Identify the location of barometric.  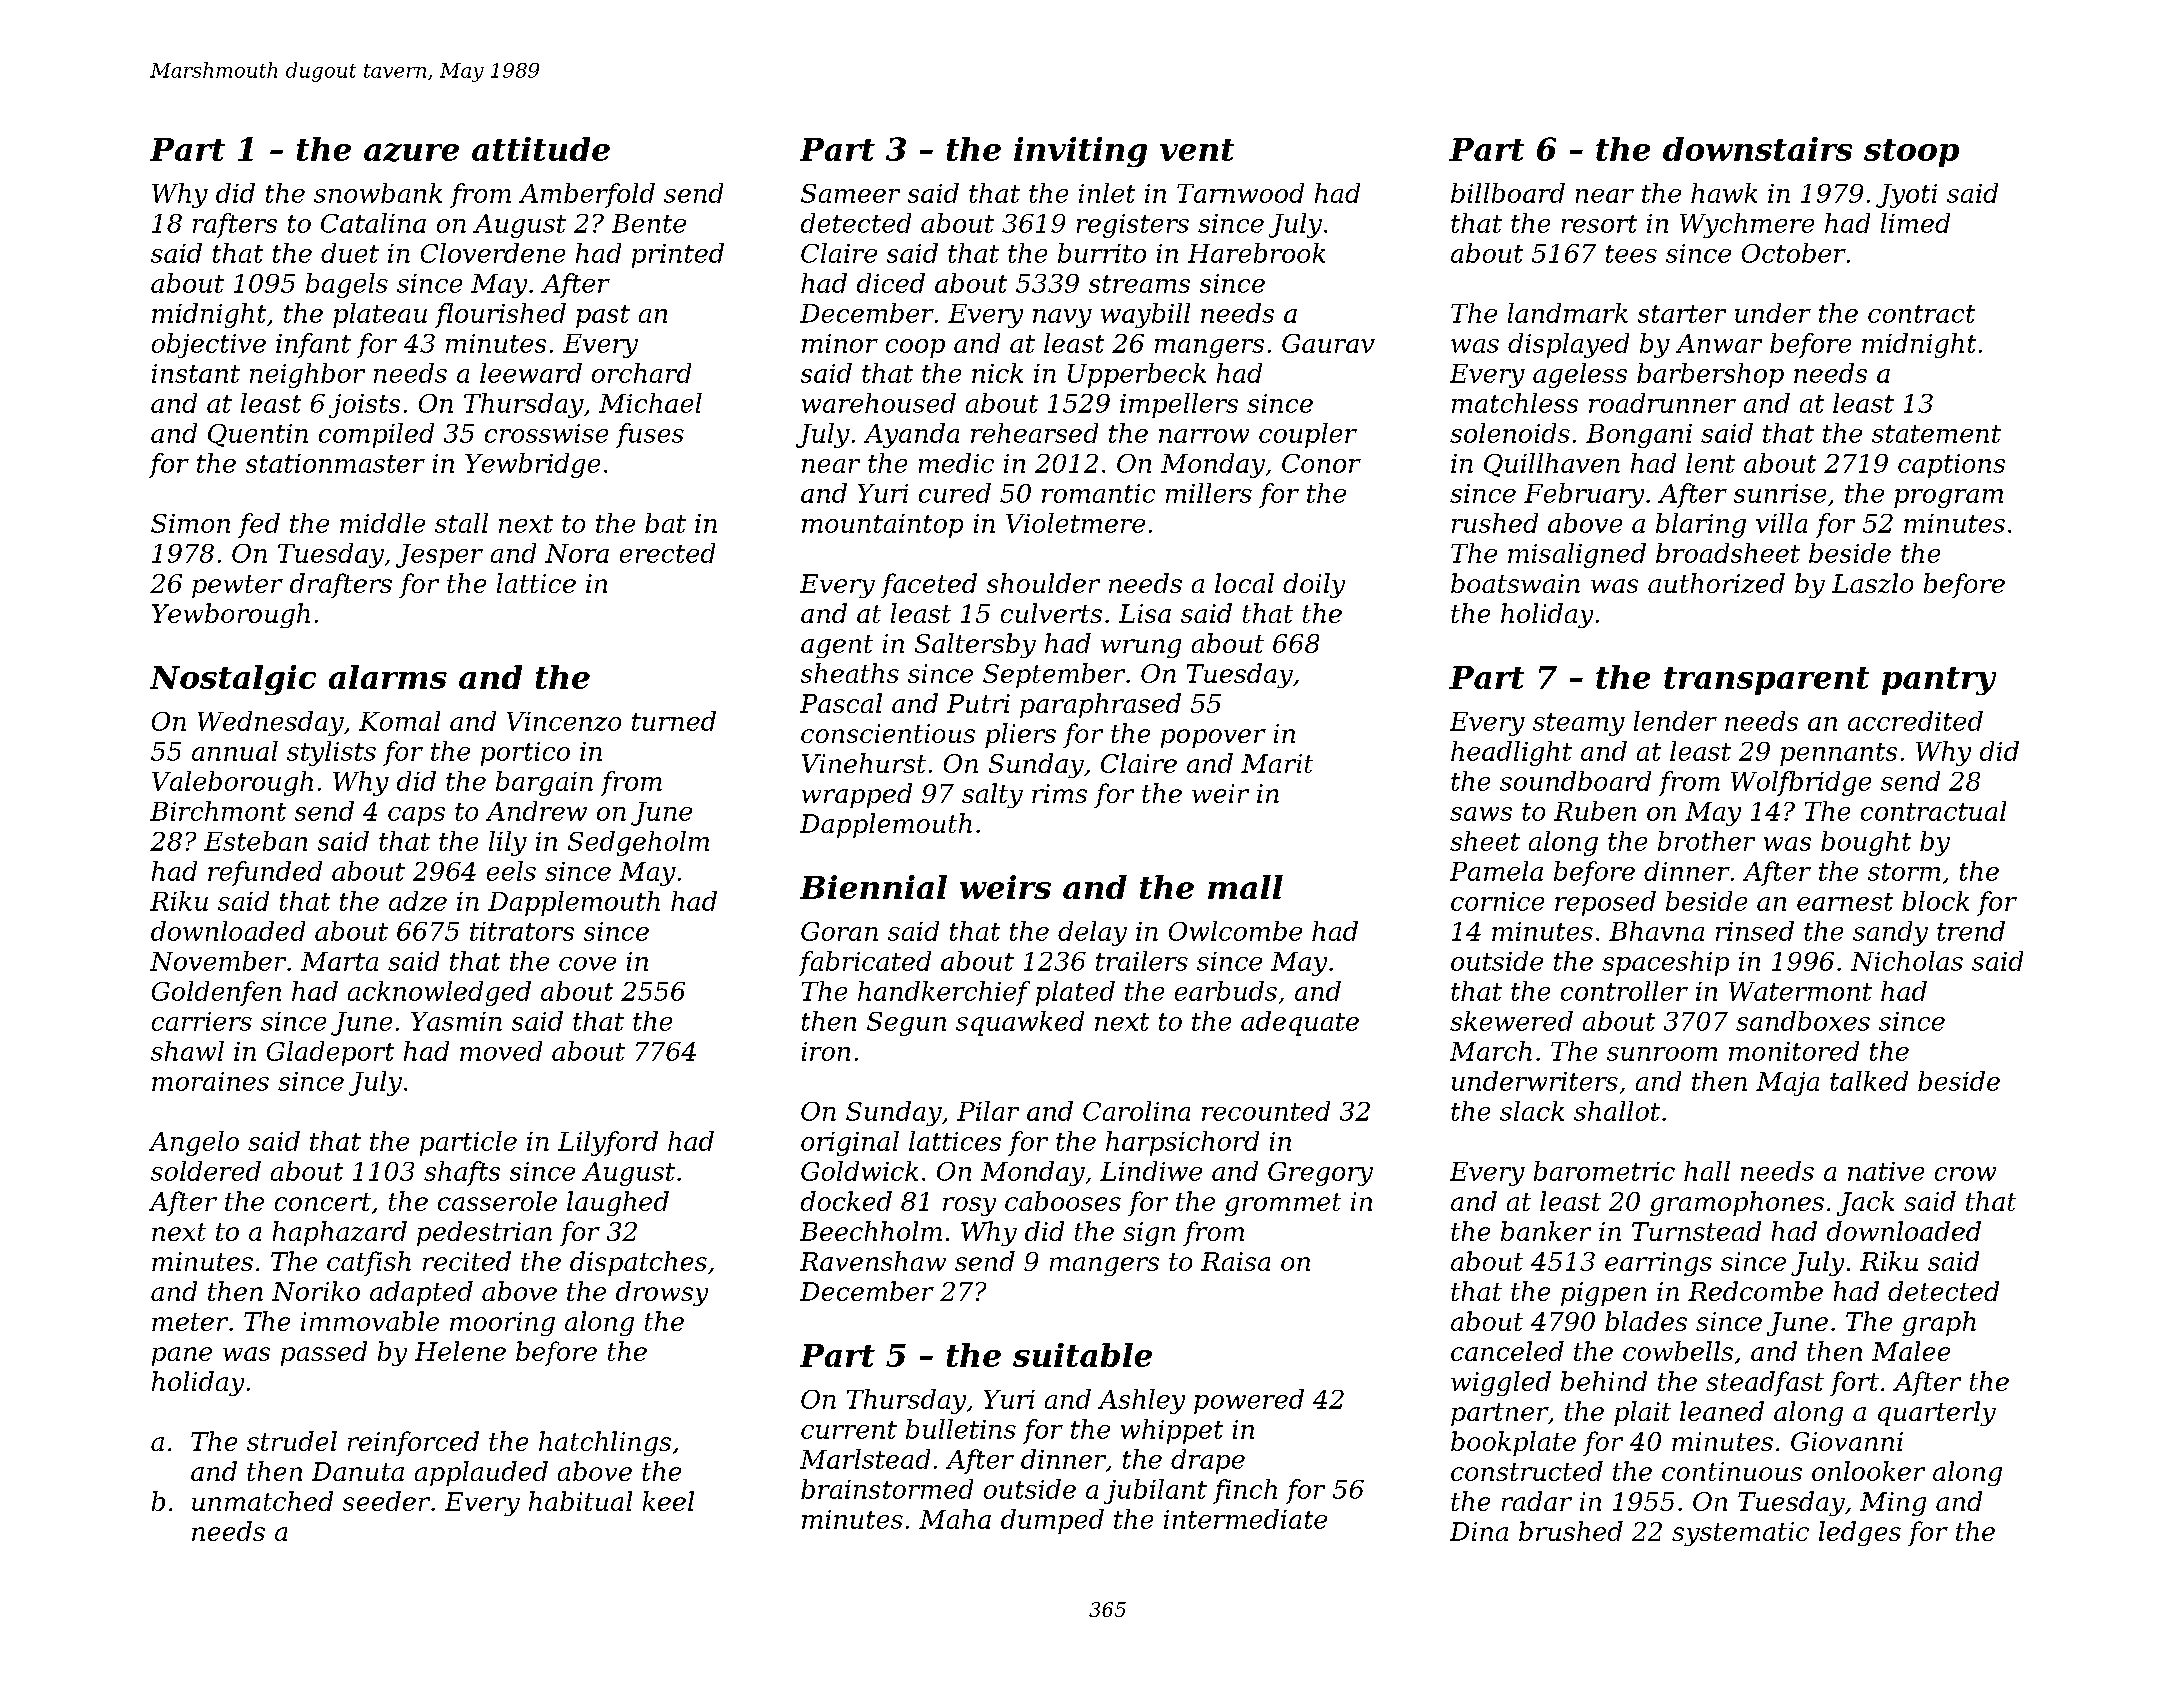
(1604, 1171).
